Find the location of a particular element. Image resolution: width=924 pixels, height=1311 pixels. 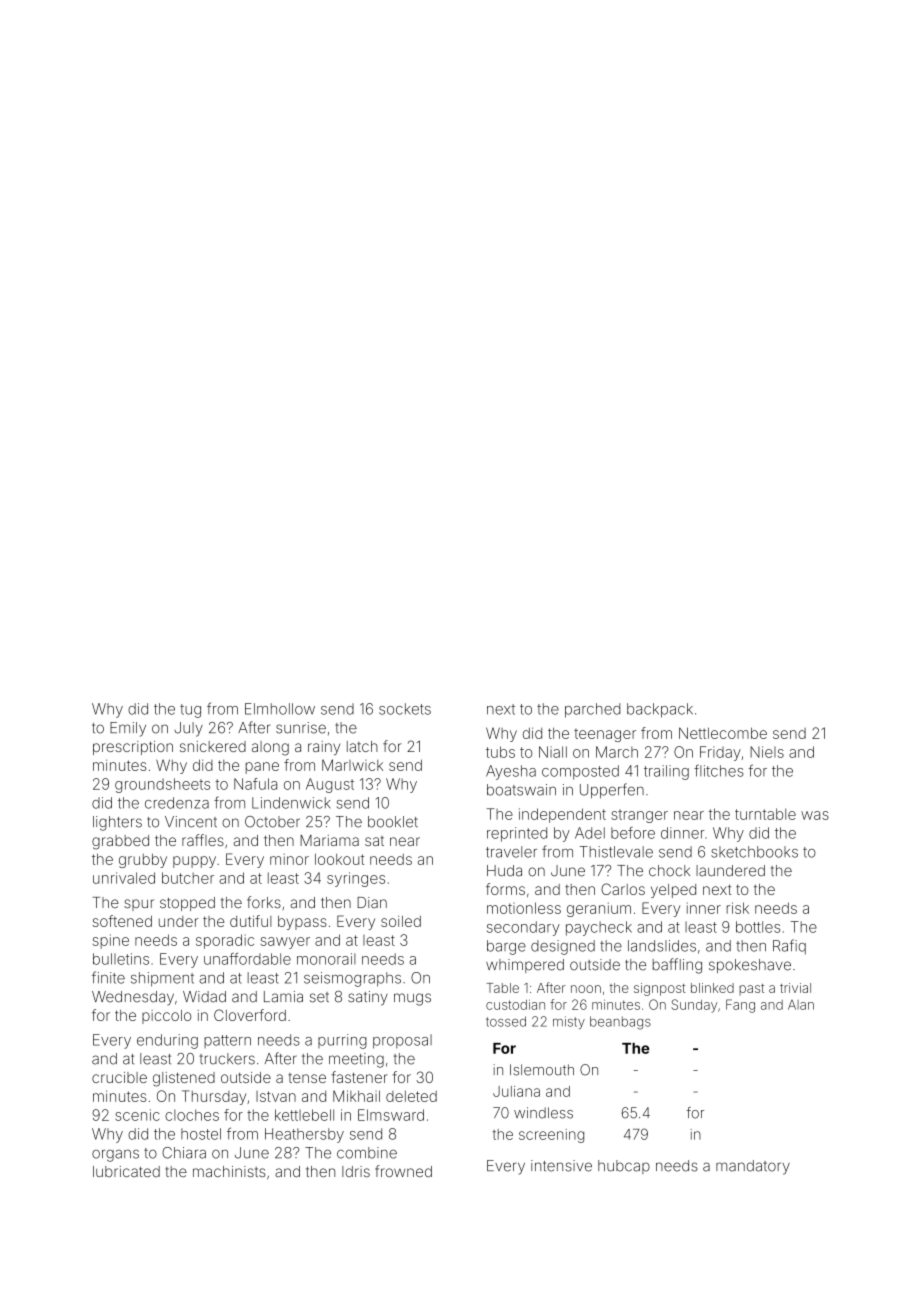

Alan is located at coordinates (801, 1005).
